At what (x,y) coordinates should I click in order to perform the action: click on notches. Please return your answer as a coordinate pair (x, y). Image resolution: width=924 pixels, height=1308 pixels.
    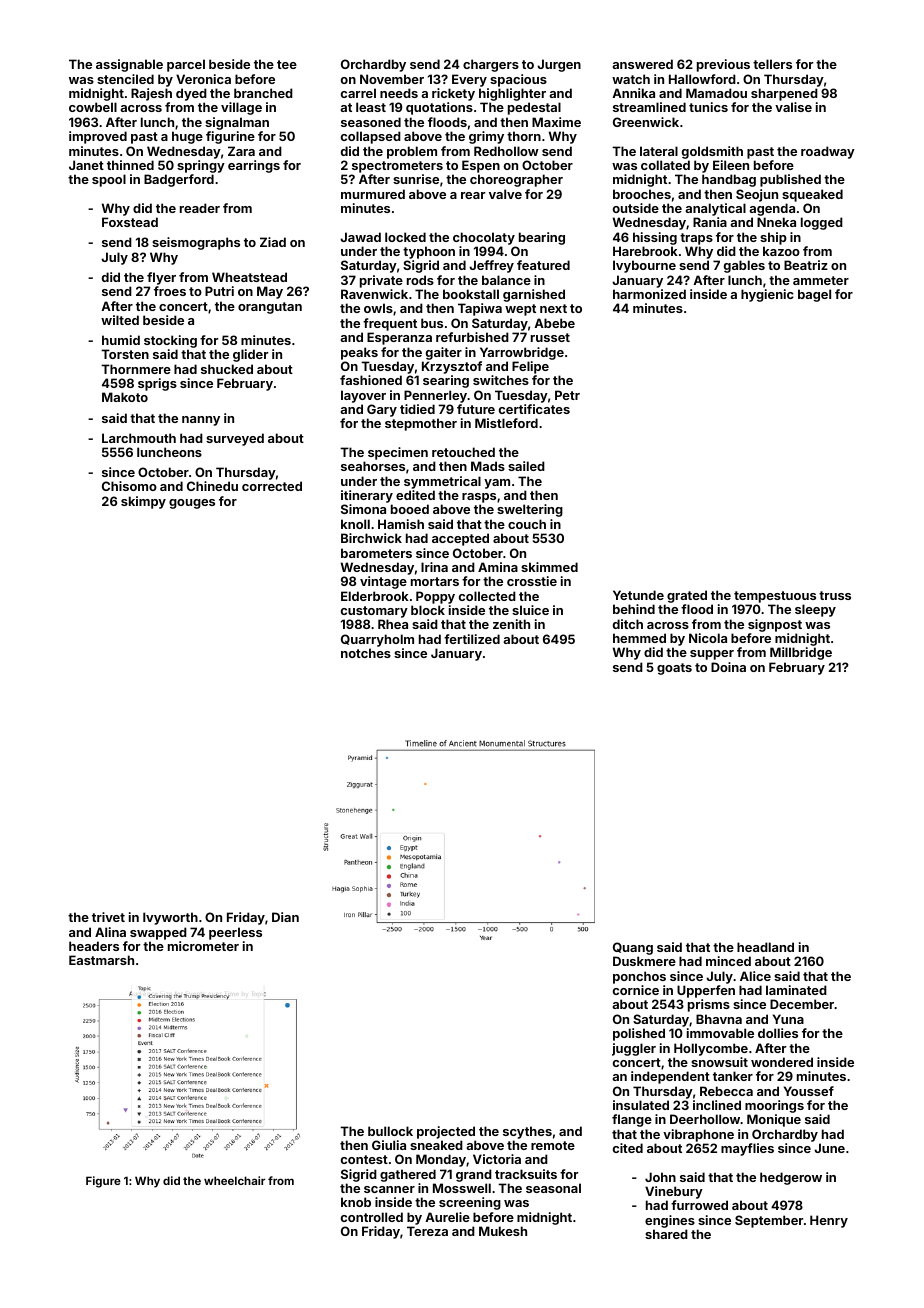
    Looking at the image, I should click on (366, 653).
